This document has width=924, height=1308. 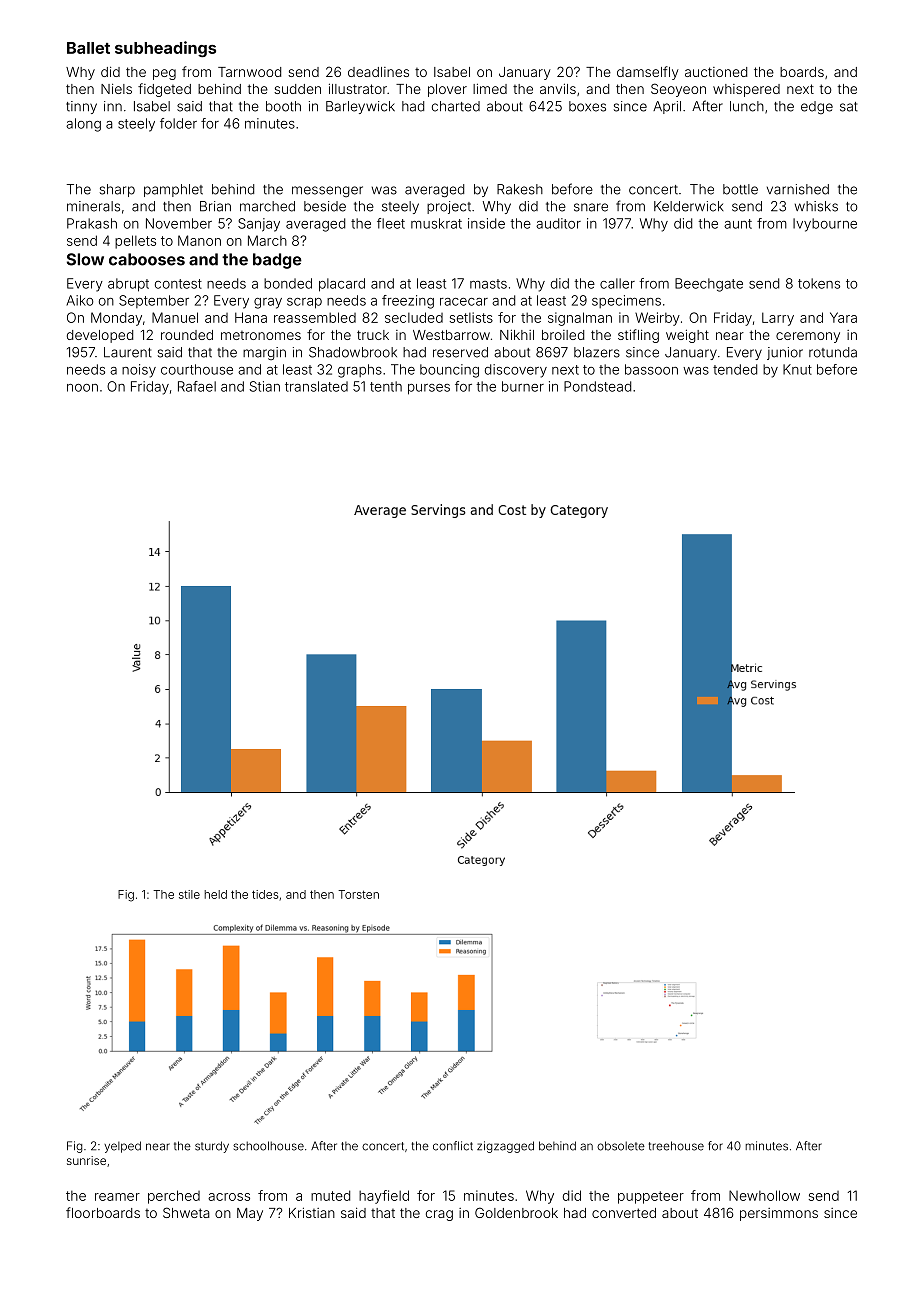 I want to click on zigzagged, so click(x=505, y=1147).
